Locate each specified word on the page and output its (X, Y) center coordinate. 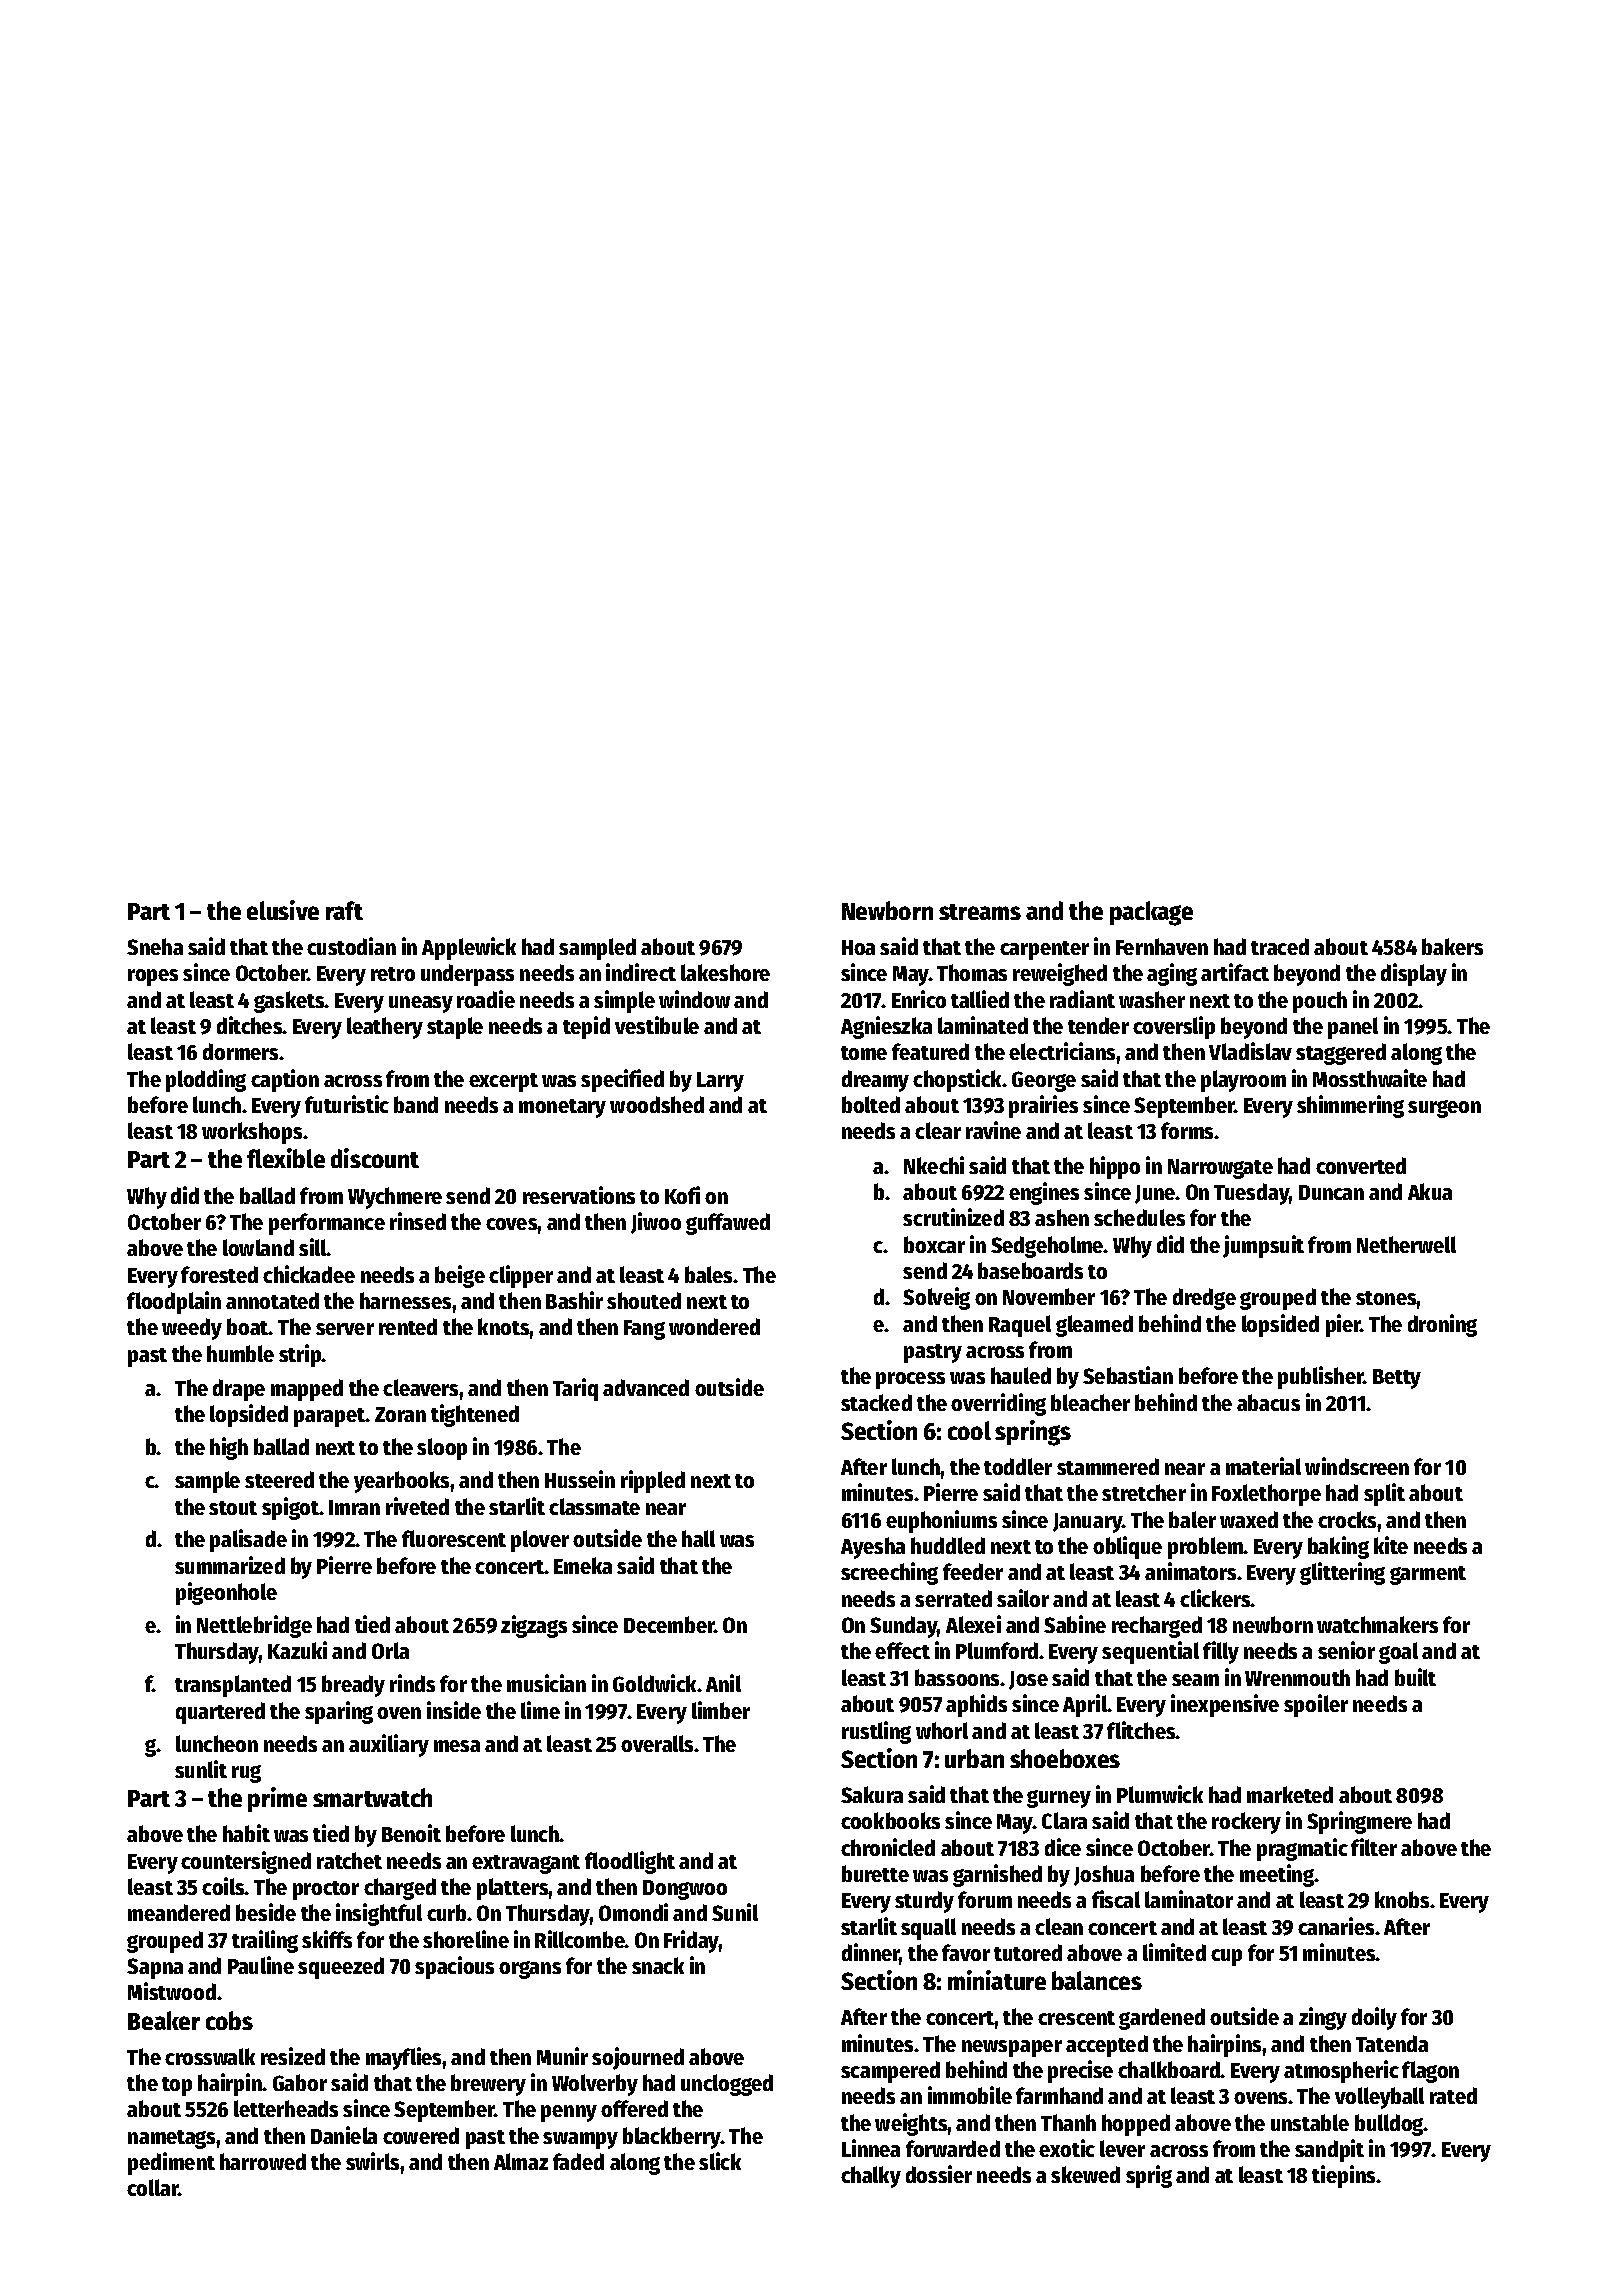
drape (239, 1390)
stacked (876, 1402)
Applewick (469, 948)
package (1151, 913)
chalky (871, 2177)
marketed (1290, 1794)
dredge (1204, 1299)
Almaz (521, 2161)
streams (980, 912)
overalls (657, 1743)
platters (513, 1889)
